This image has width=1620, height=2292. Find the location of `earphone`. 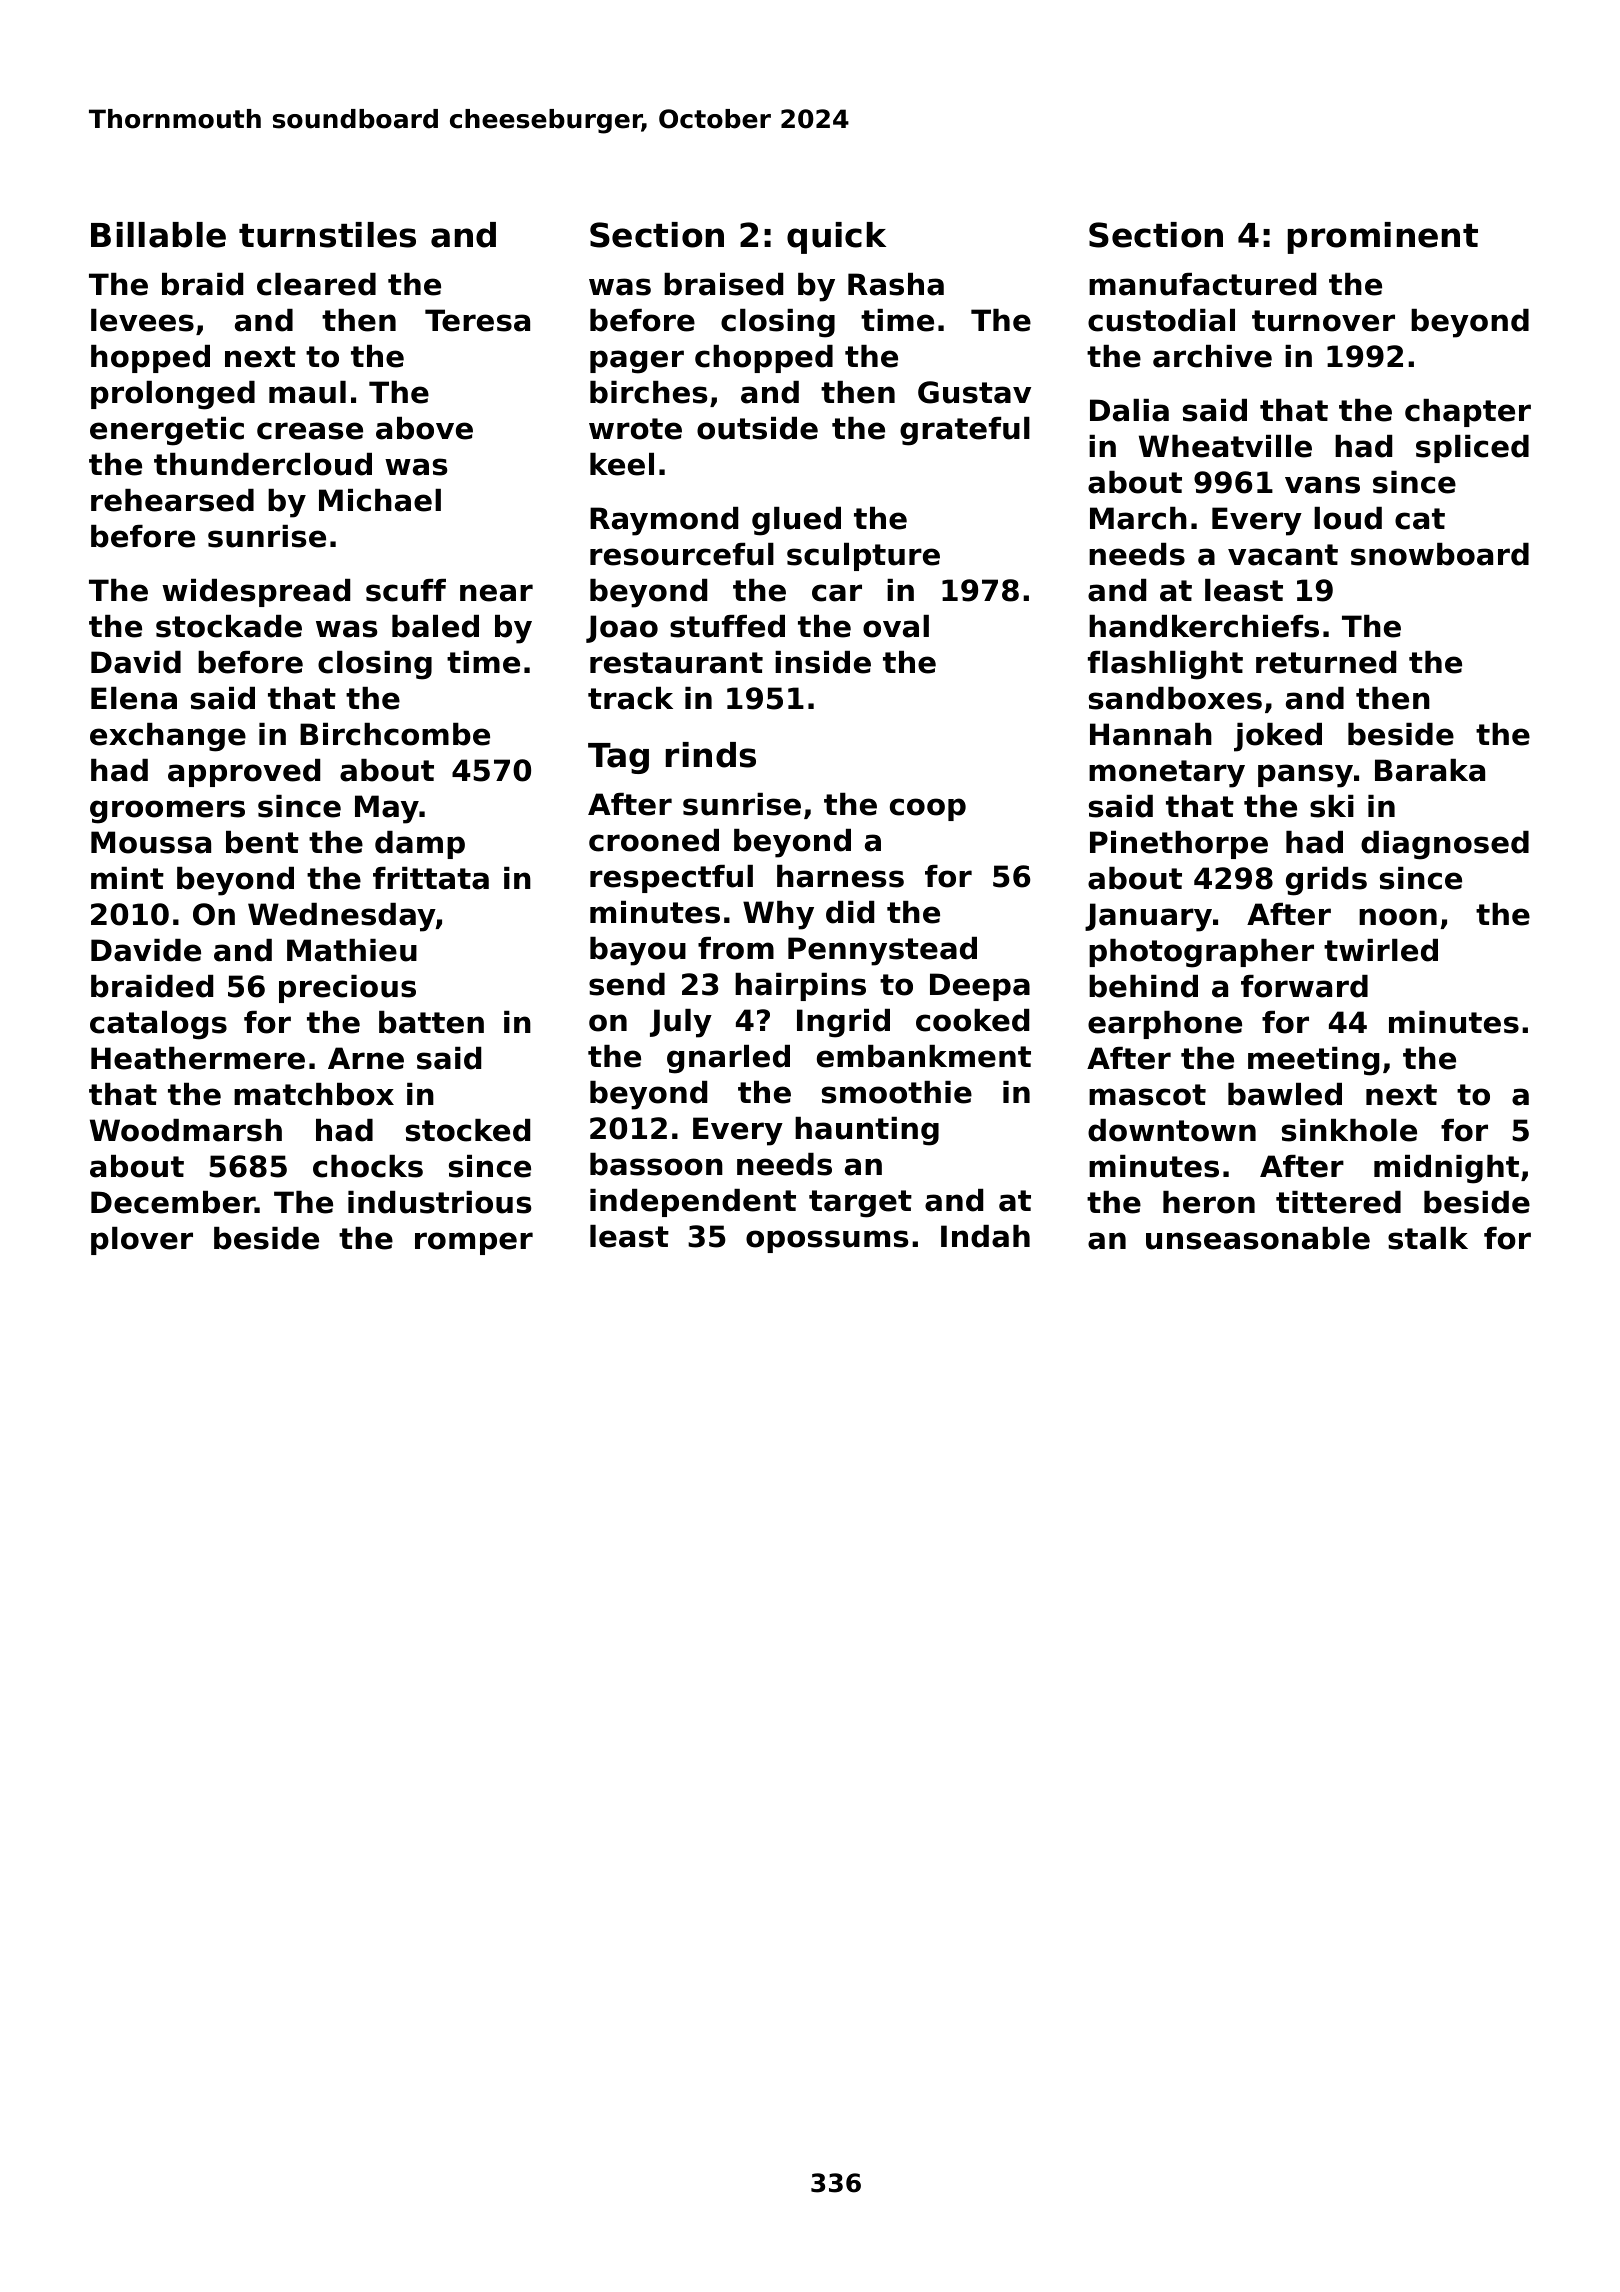

earphone is located at coordinates (1165, 1025).
